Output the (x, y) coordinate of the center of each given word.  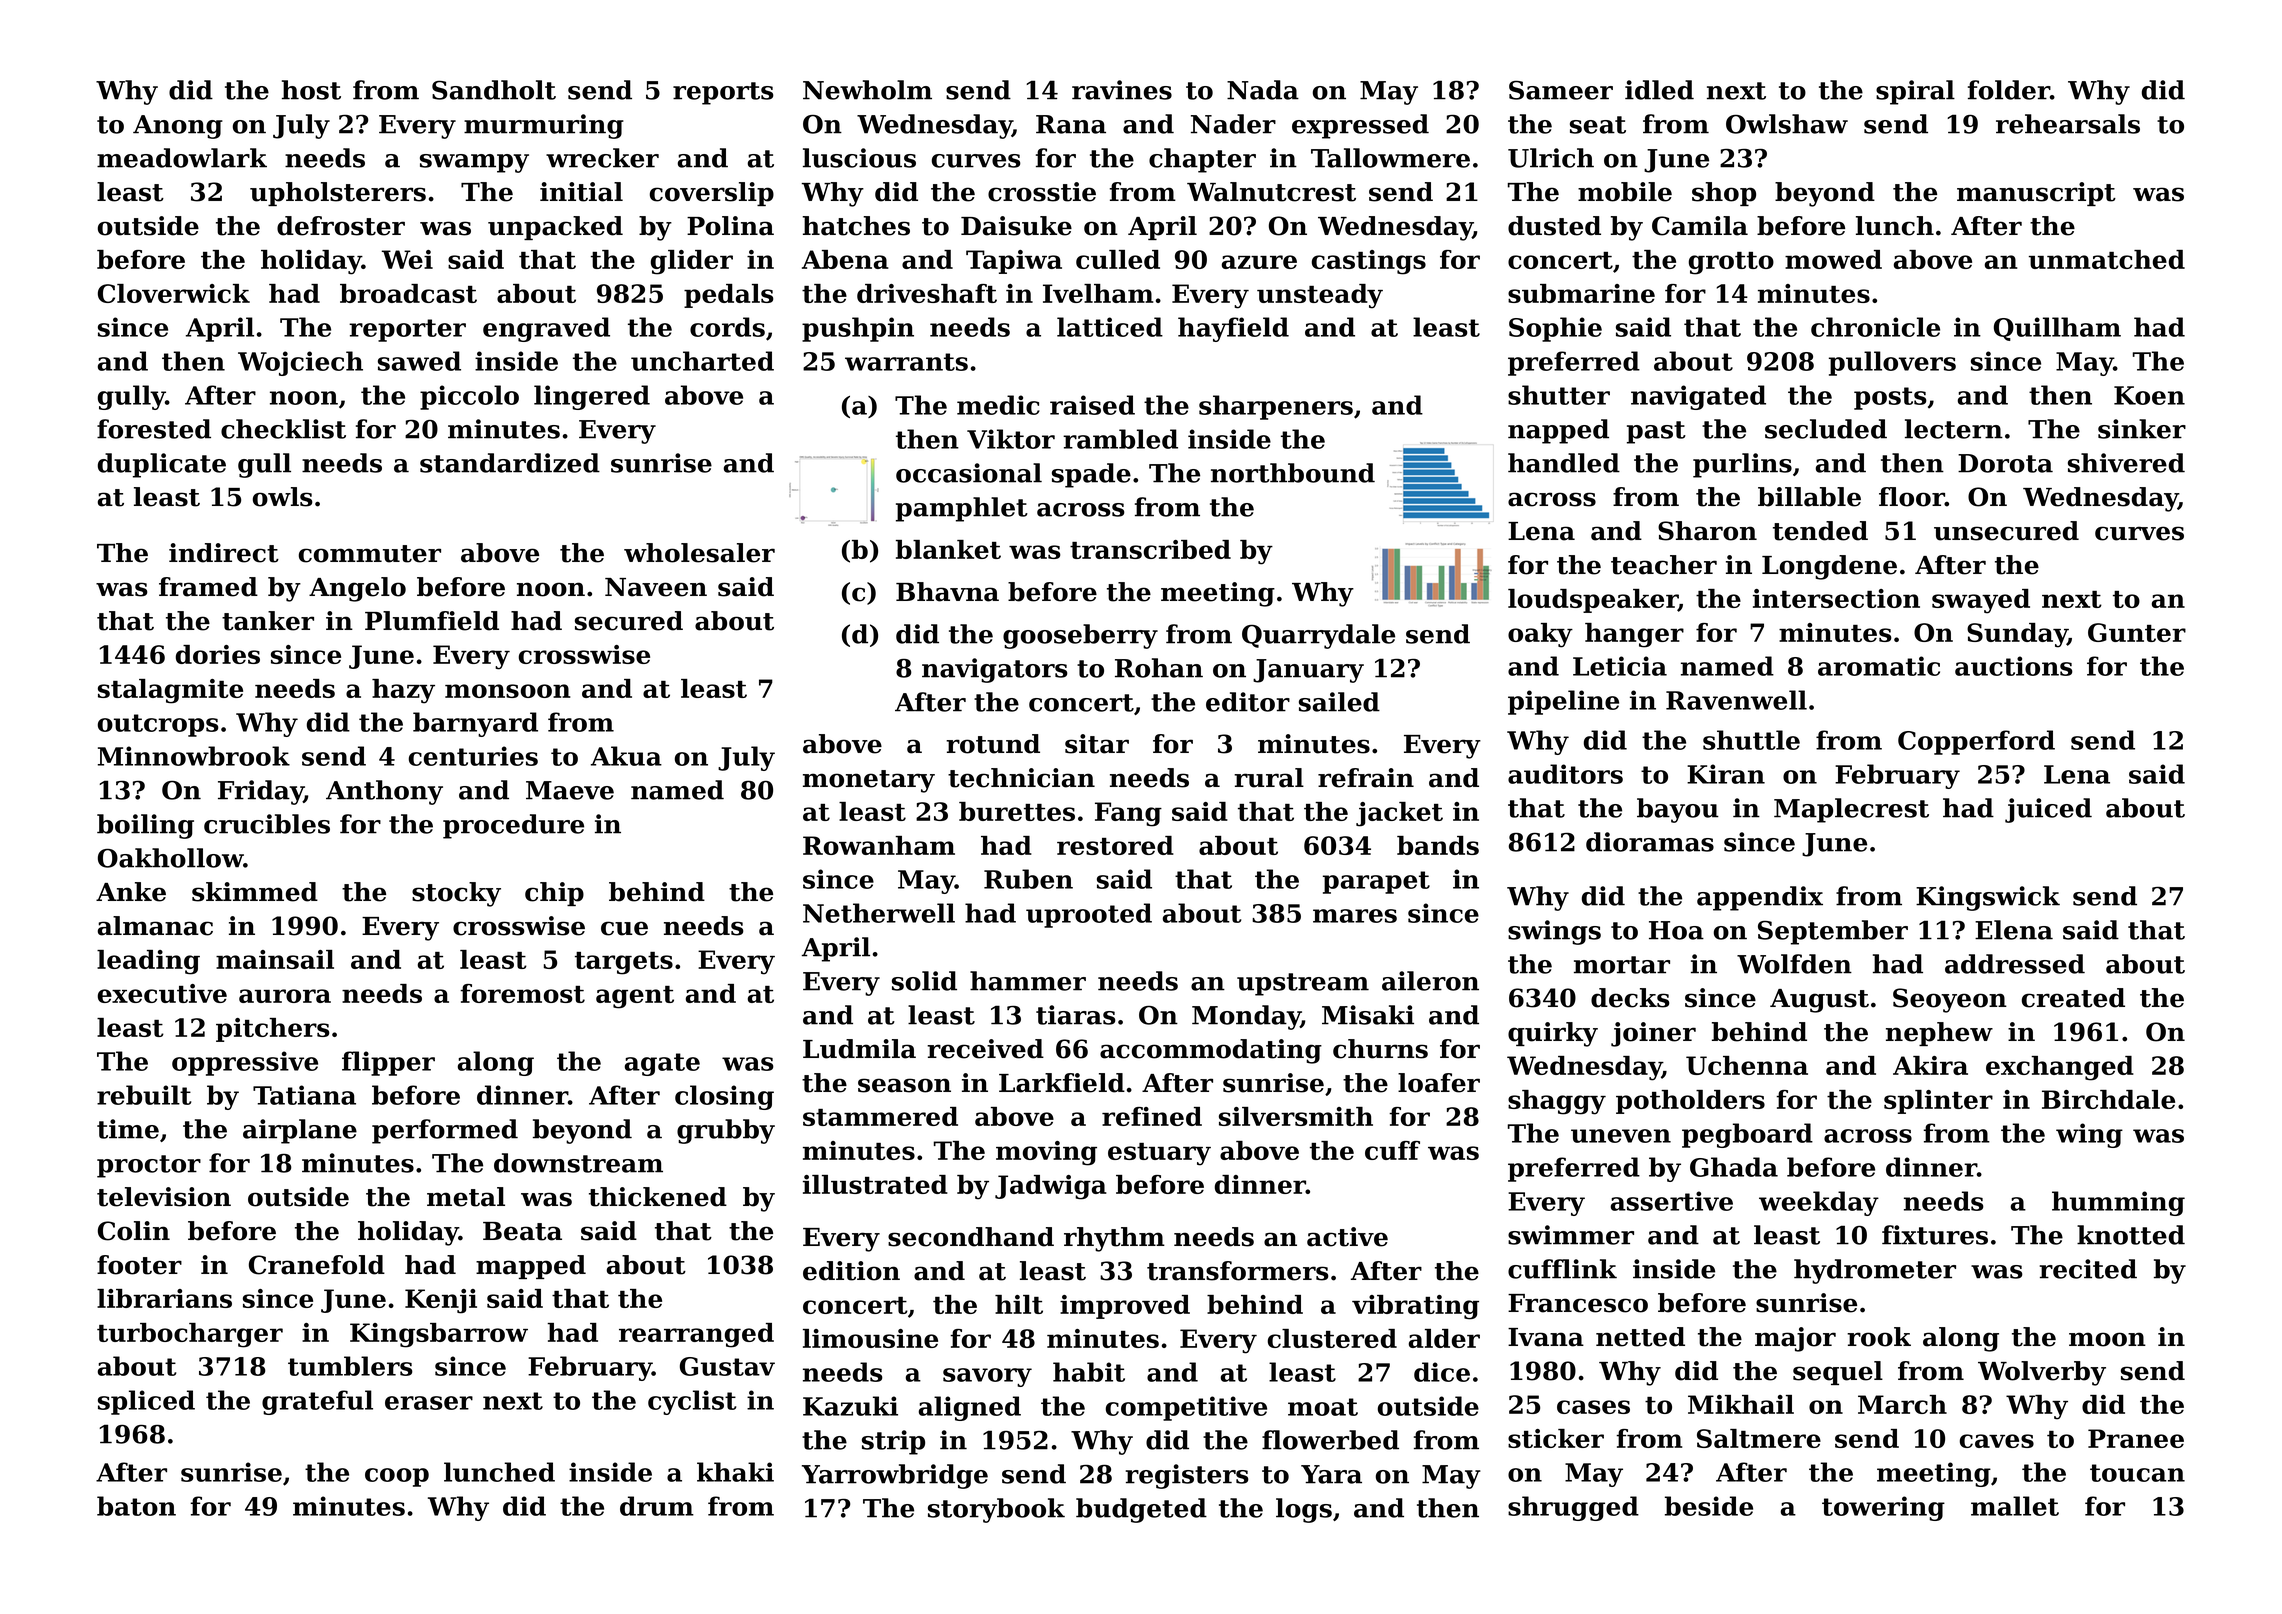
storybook (996, 1510)
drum (657, 1506)
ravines (1122, 90)
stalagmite (170, 691)
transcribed (1150, 549)
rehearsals (2068, 124)
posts (1890, 398)
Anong (178, 127)
